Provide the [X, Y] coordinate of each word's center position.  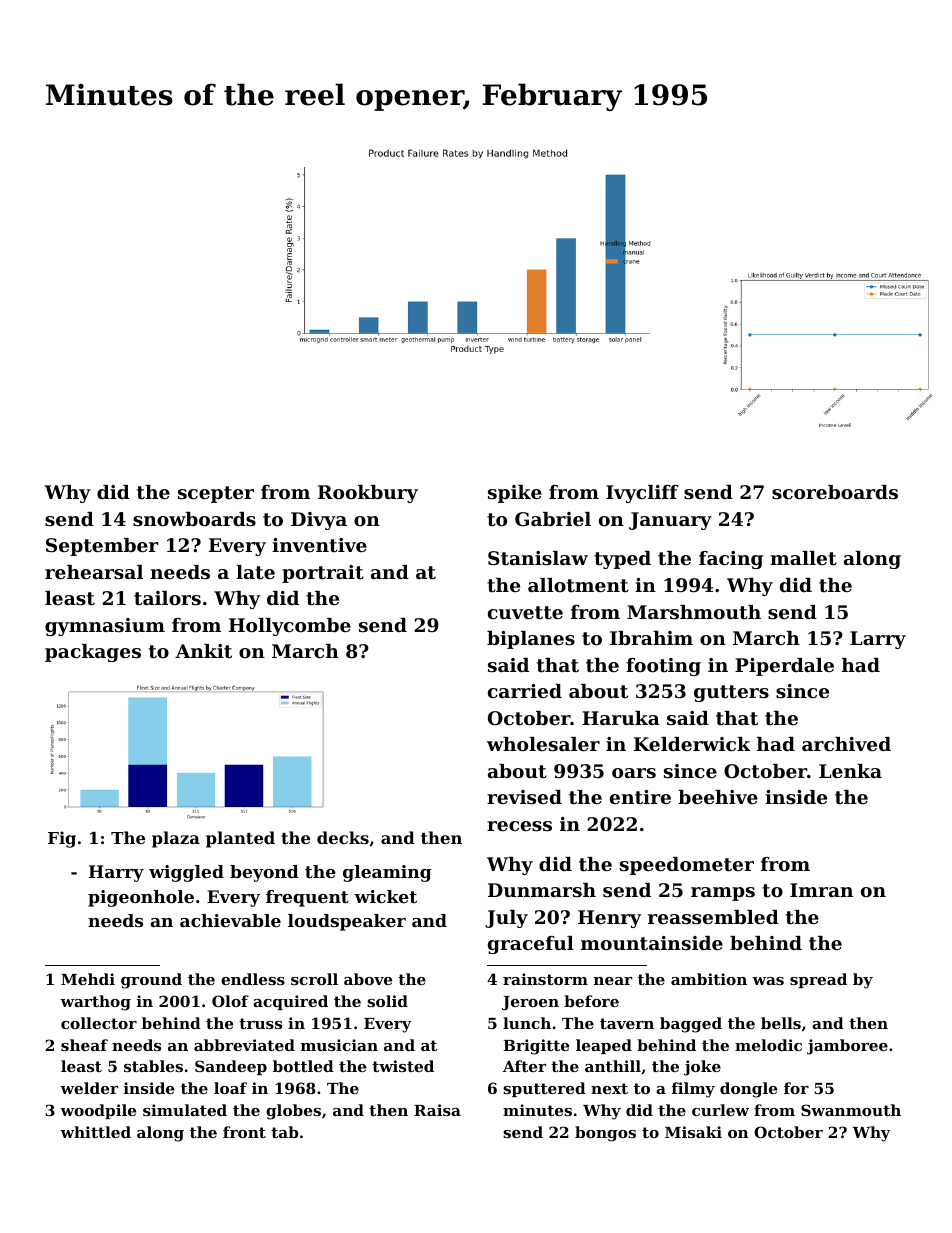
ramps [723, 894]
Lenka [850, 771]
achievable [230, 920]
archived [846, 744]
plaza [176, 839]
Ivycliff [642, 494]
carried [525, 691]
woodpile [98, 1111]
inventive [319, 545]
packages [93, 653]
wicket [385, 896]
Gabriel [553, 519]
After [524, 1066]
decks [343, 837]
